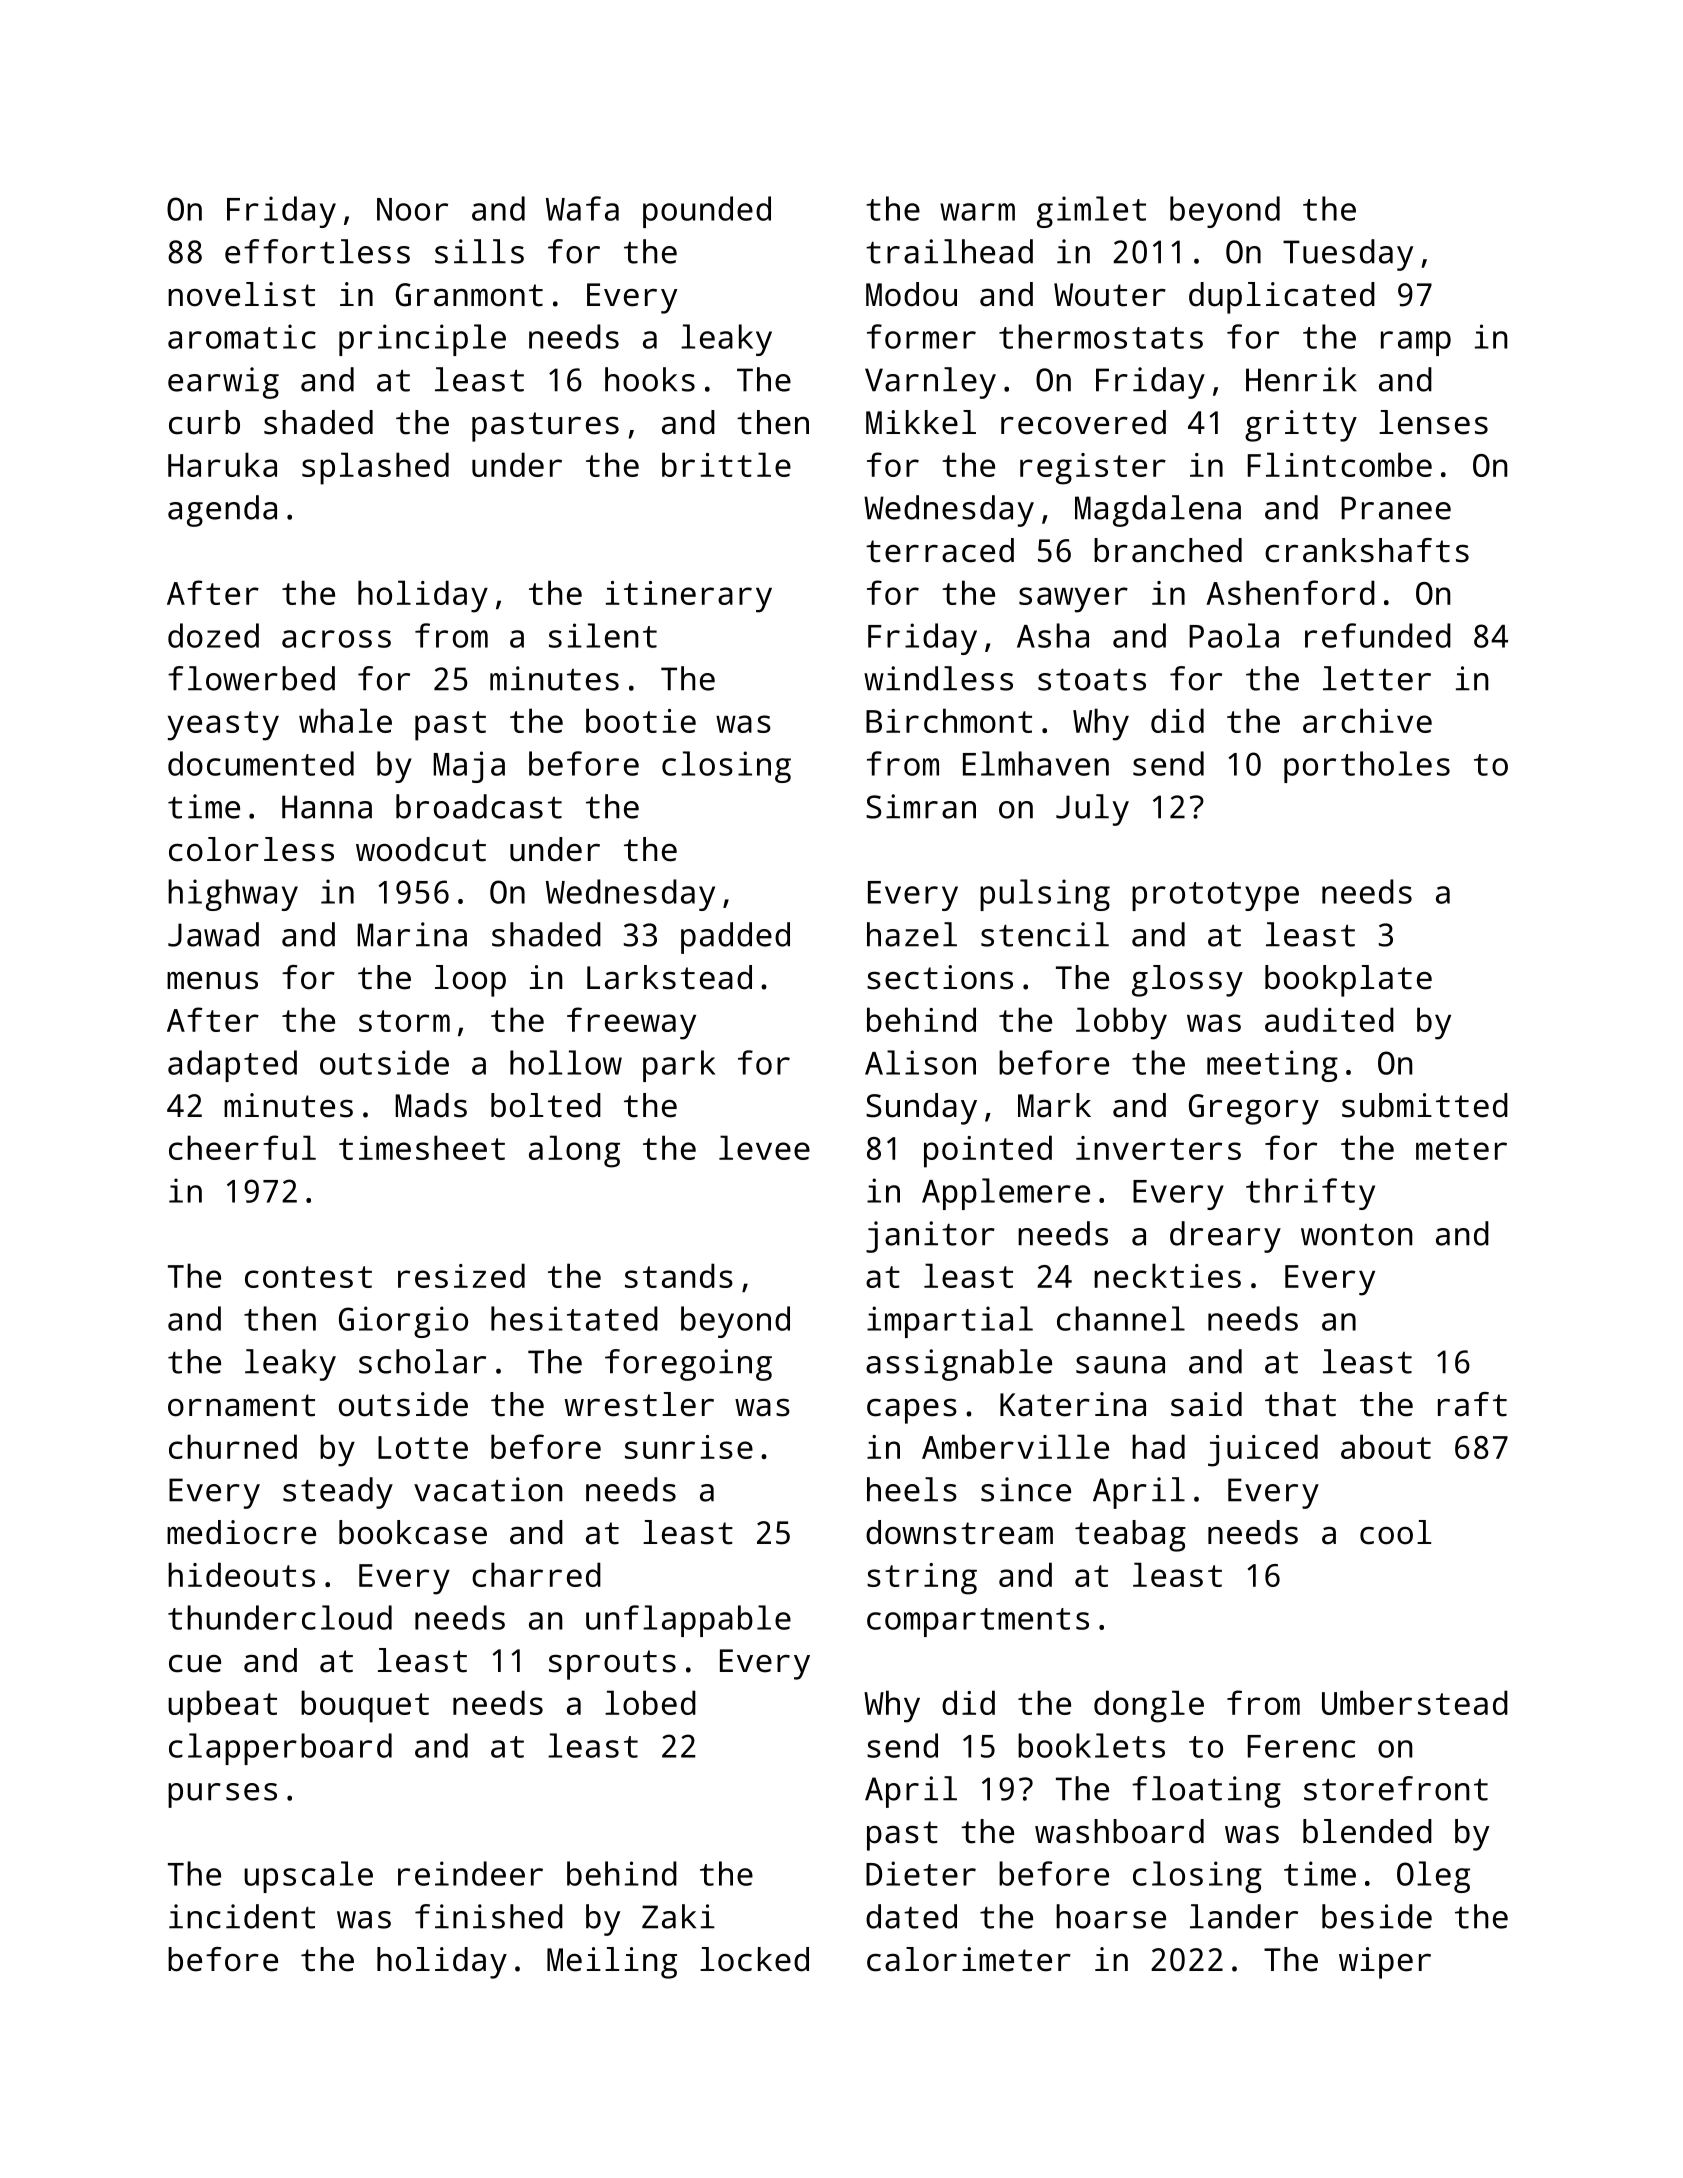 This screenshot has height=2178, width=1683. What do you see at coordinates (308, 1277) in the screenshot?
I see `contest` at bounding box center [308, 1277].
